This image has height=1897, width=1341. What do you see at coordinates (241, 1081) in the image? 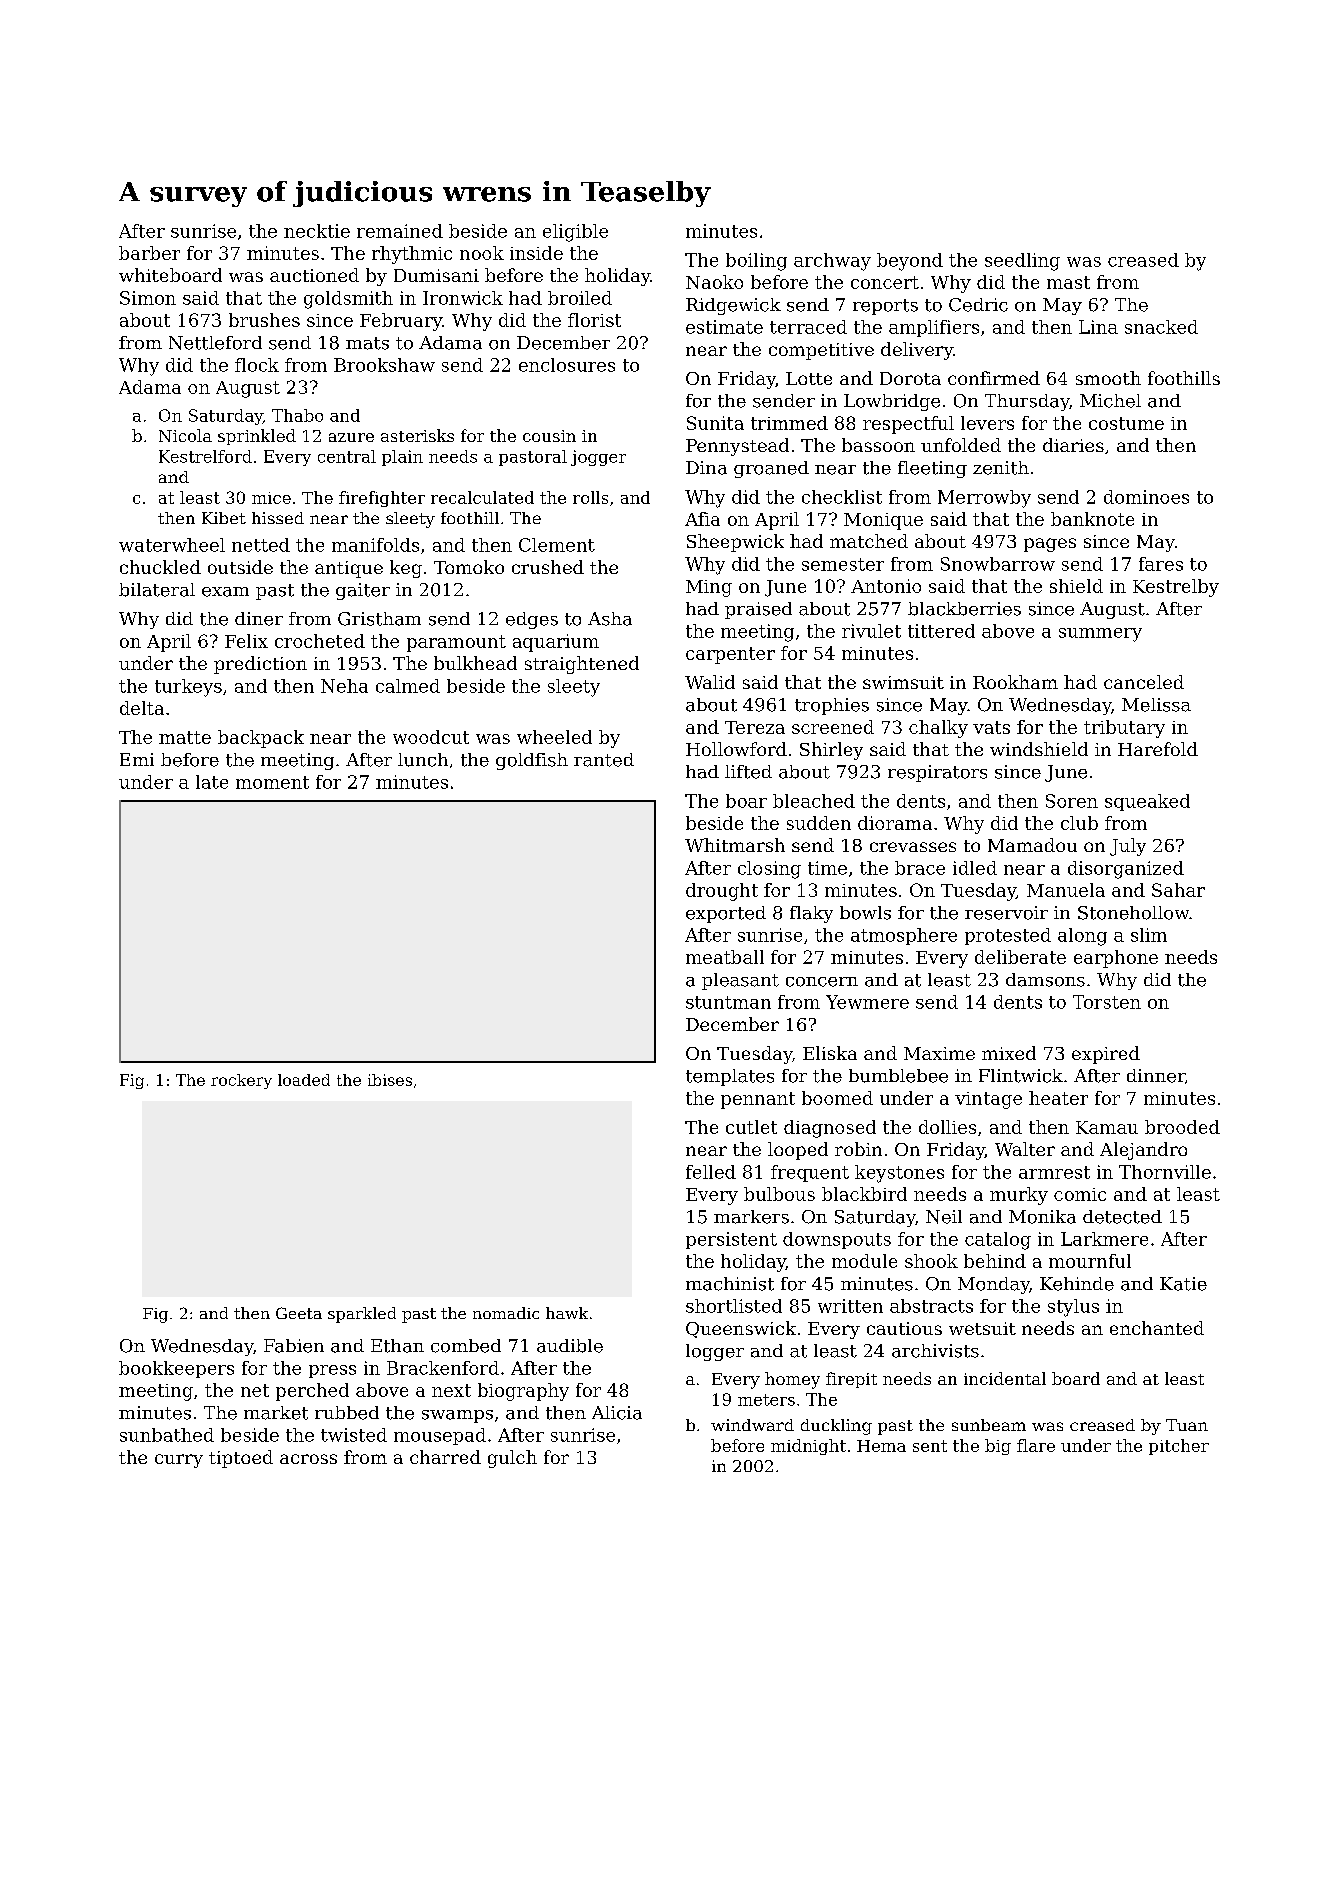
I see `rockery` at bounding box center [241, 1081].
